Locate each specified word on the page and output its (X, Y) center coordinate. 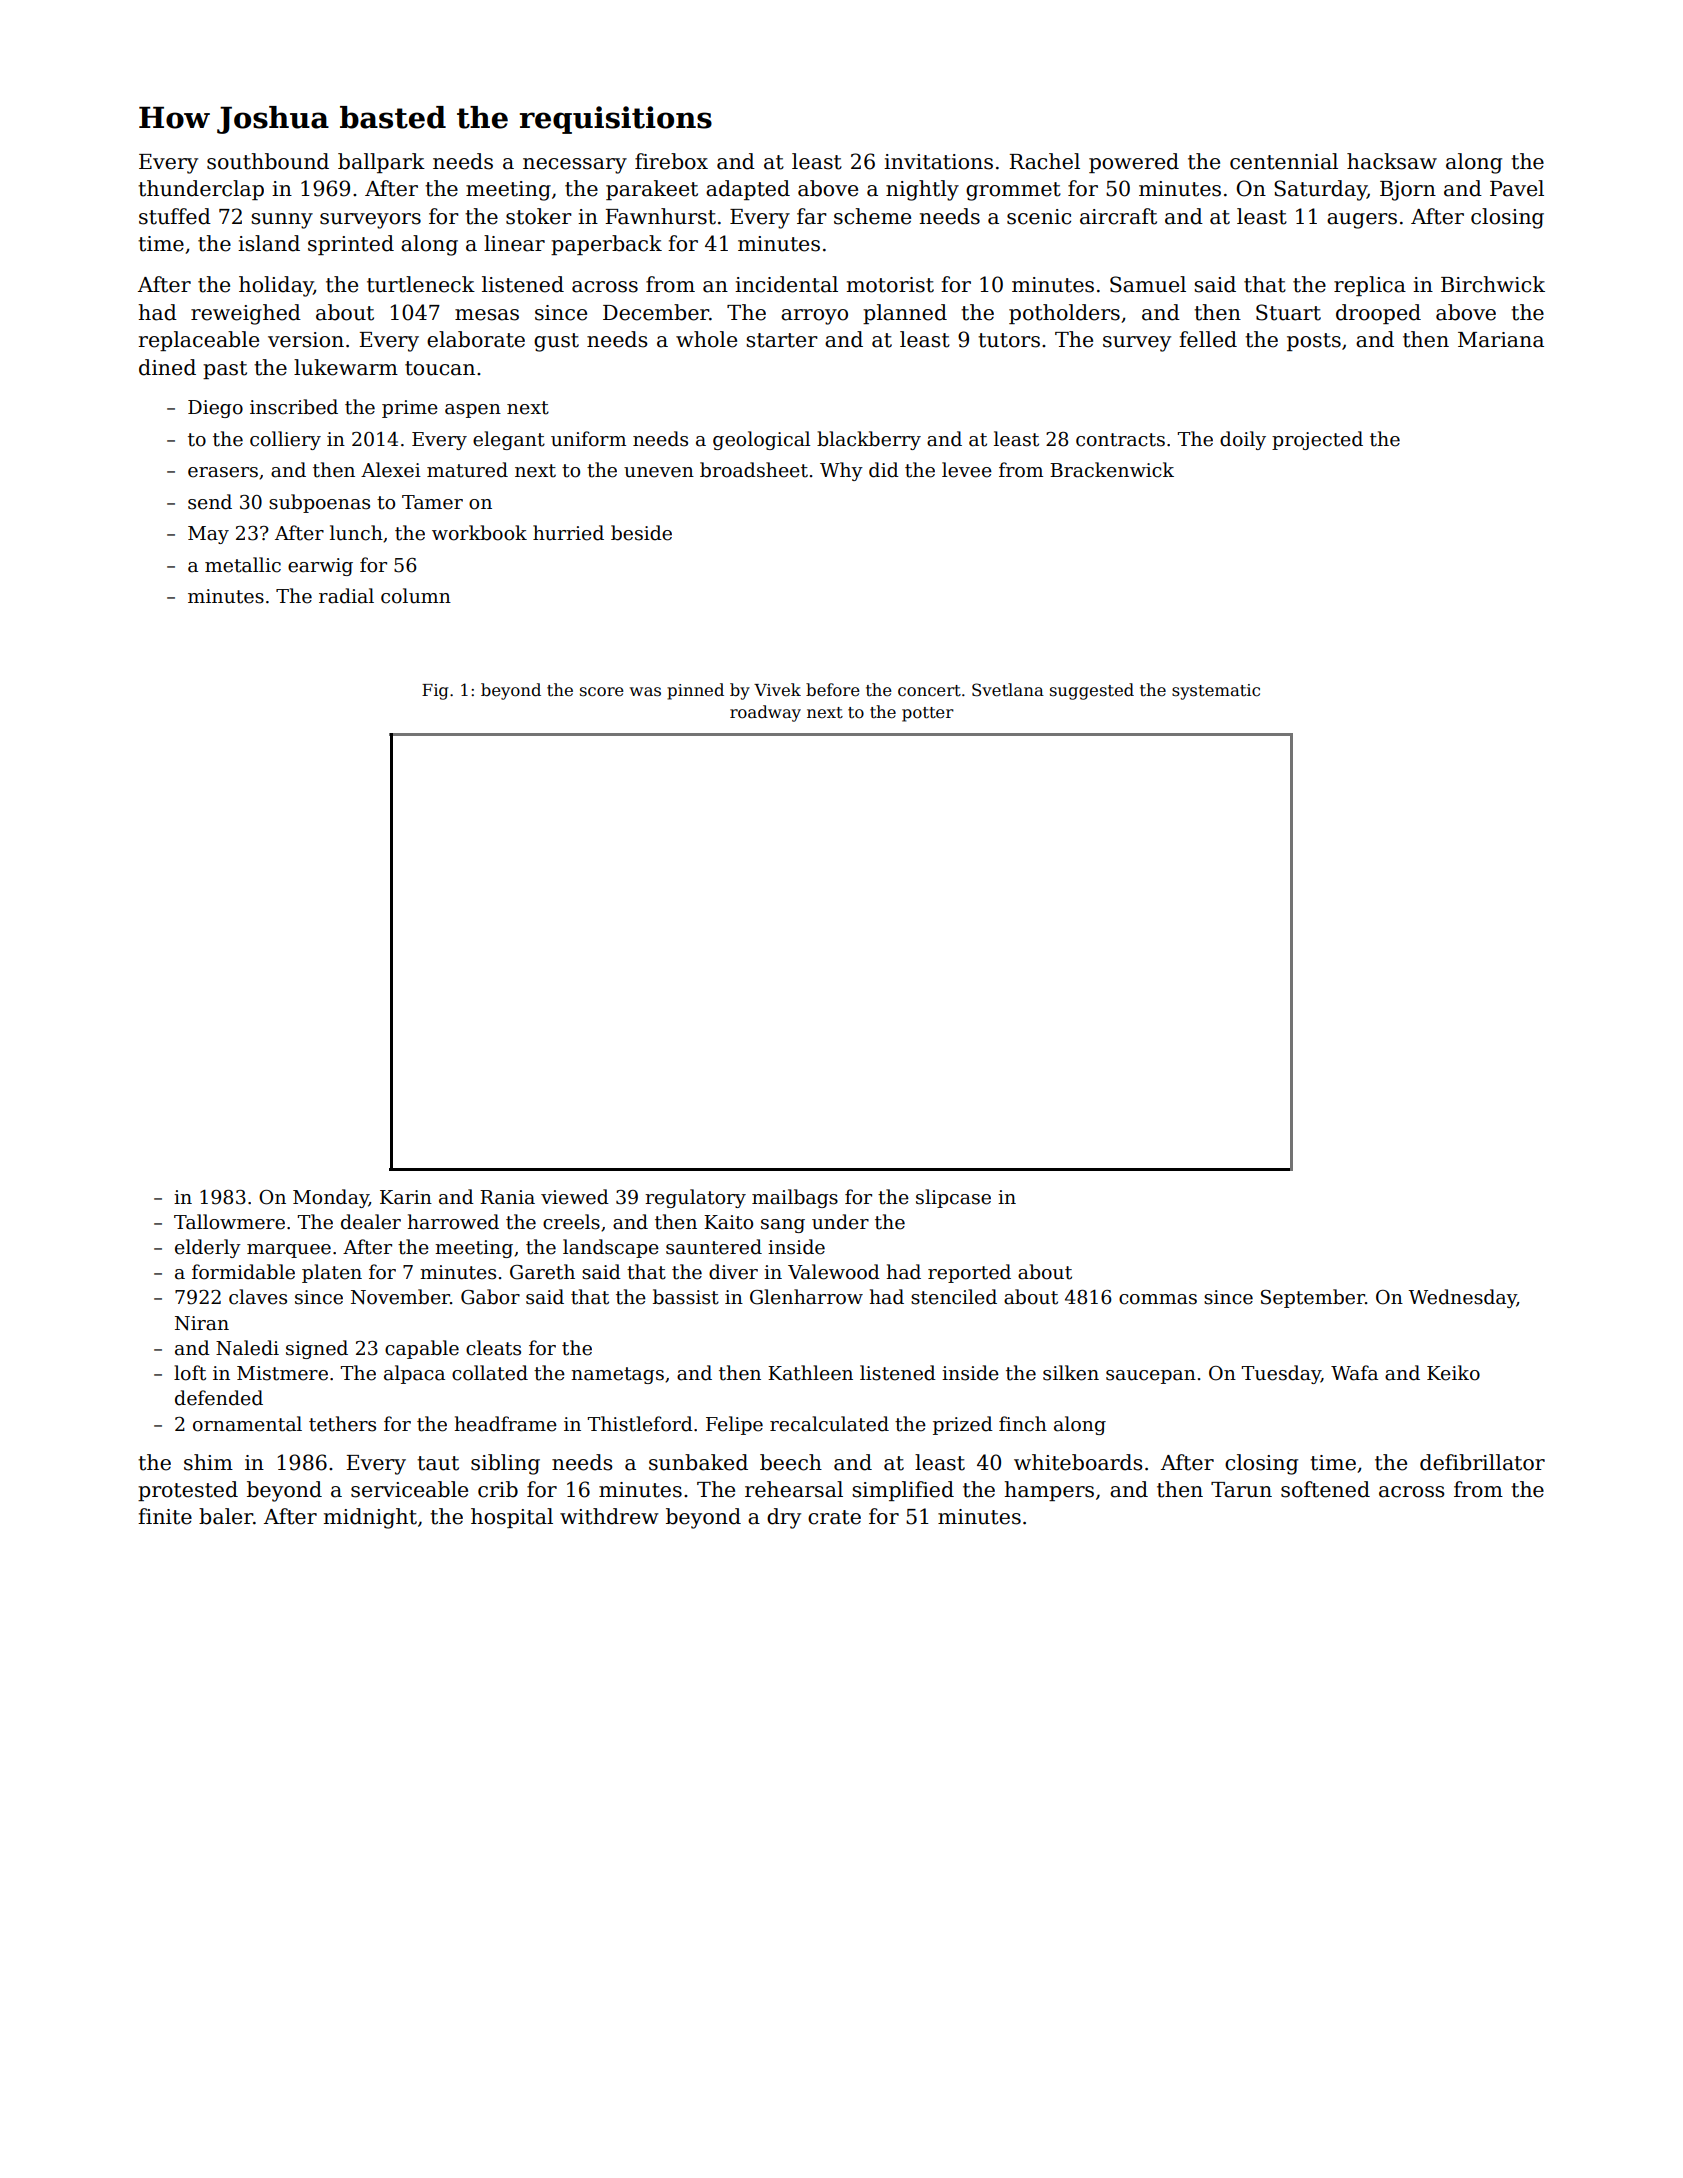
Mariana (1501, 340)
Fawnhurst (660, 216)
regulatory (695, 1198)
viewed (575, 1197)
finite (165, 1516)
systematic (1216, 692)
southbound (268, 161)
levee (967, 470)
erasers (223, 472)
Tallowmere (229, 1222)
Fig (435, 692)
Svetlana (1008, 690)
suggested (1092, 691)
